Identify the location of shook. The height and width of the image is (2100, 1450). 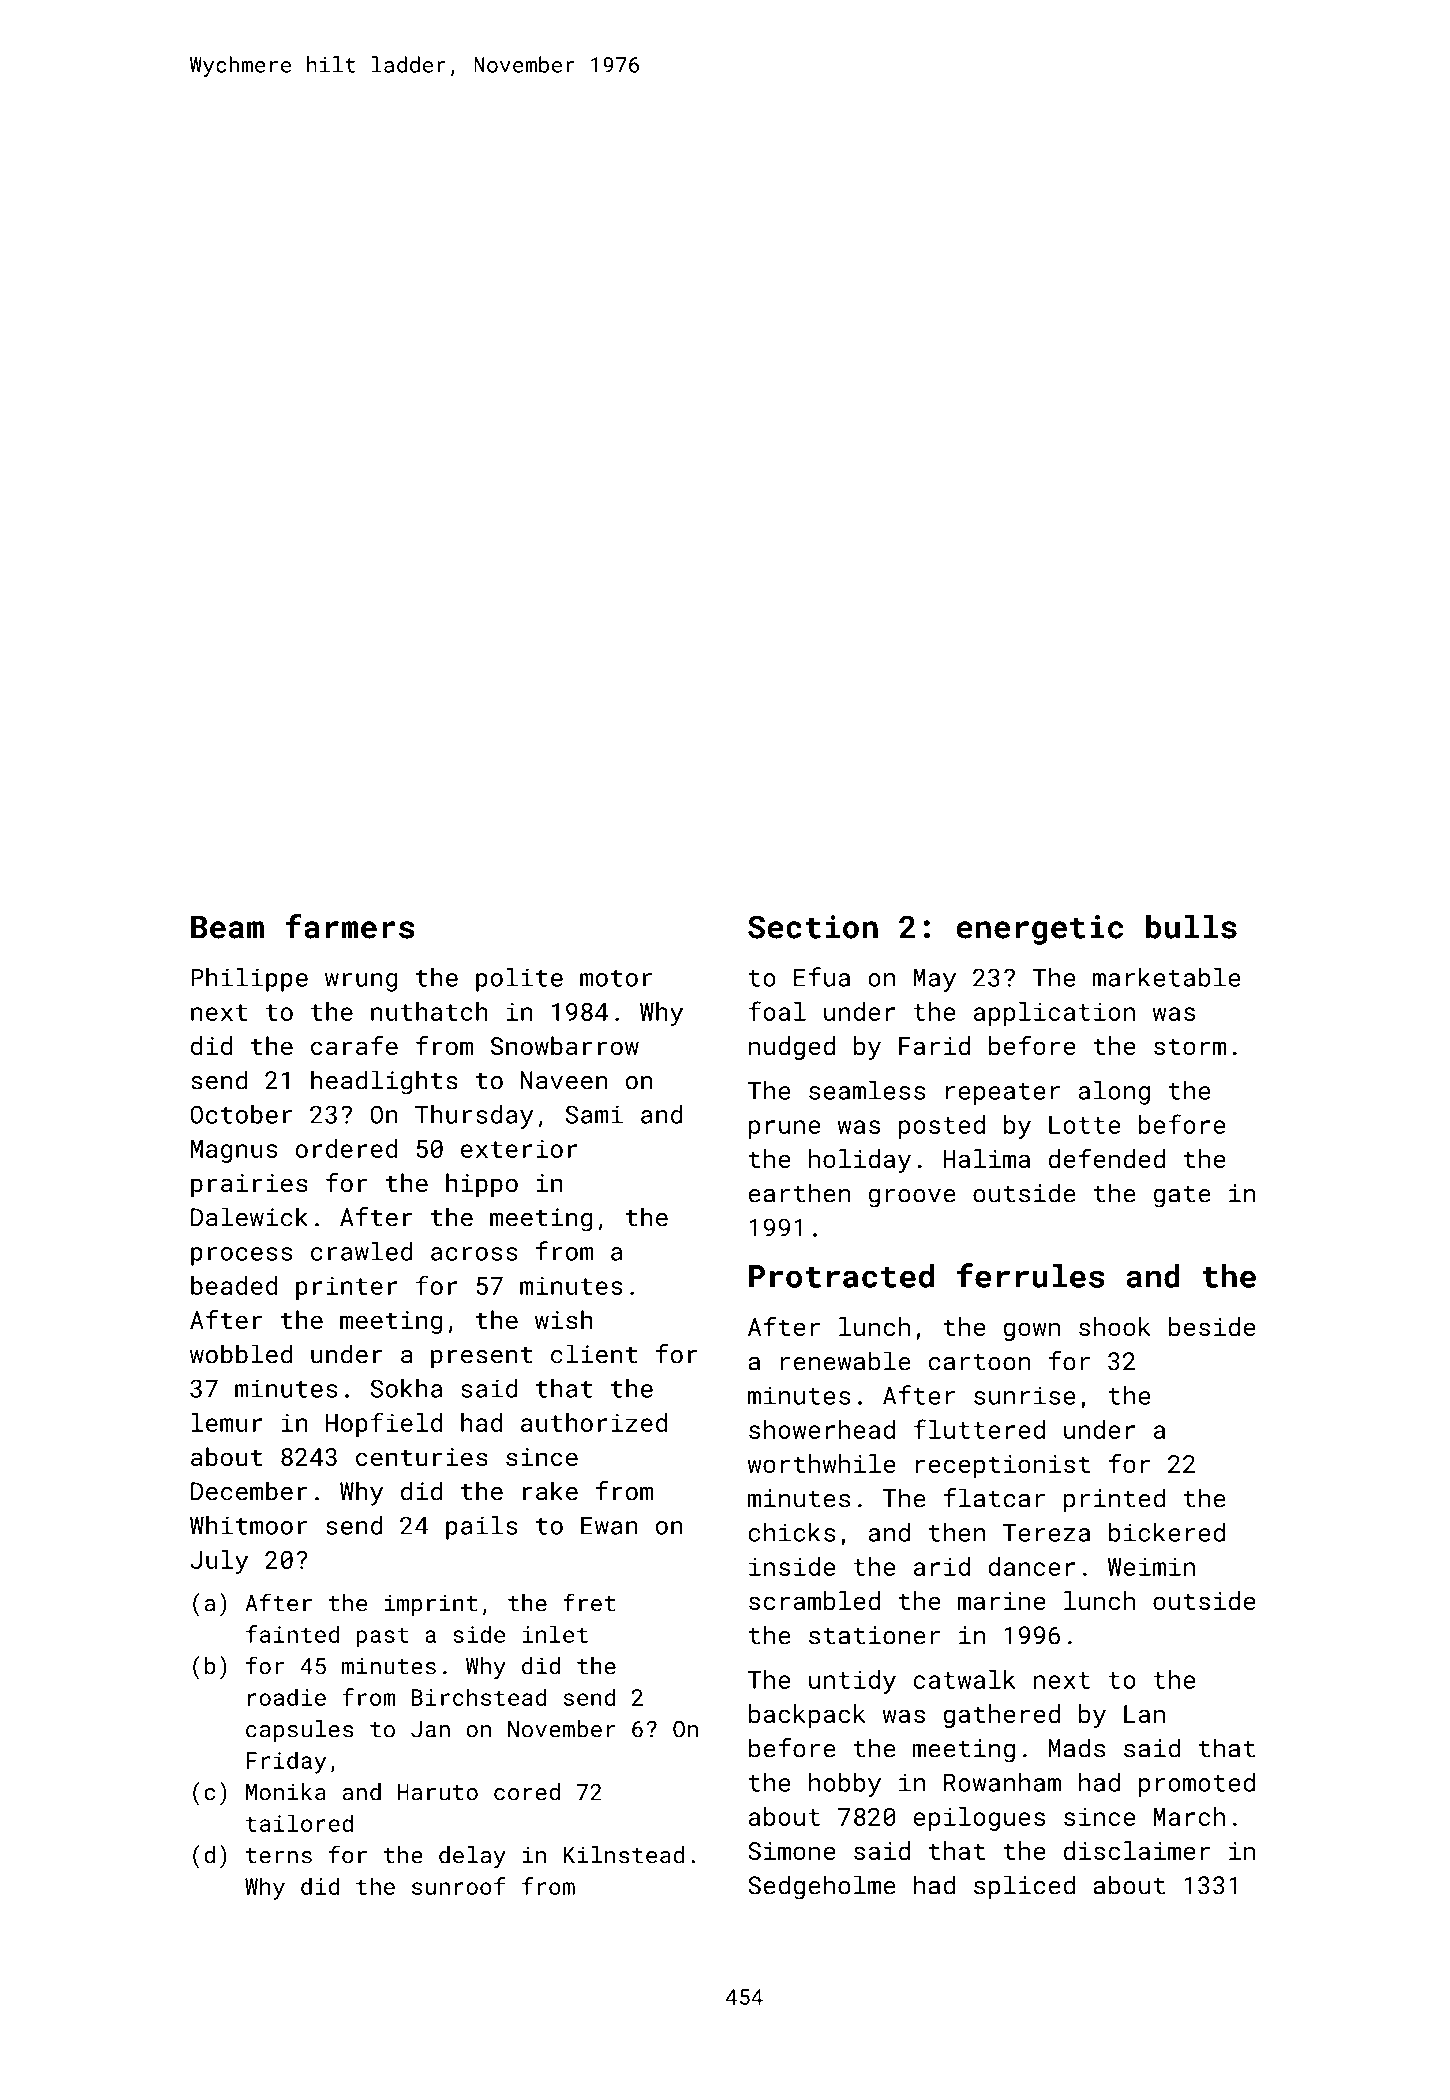
(1115, 1326).
